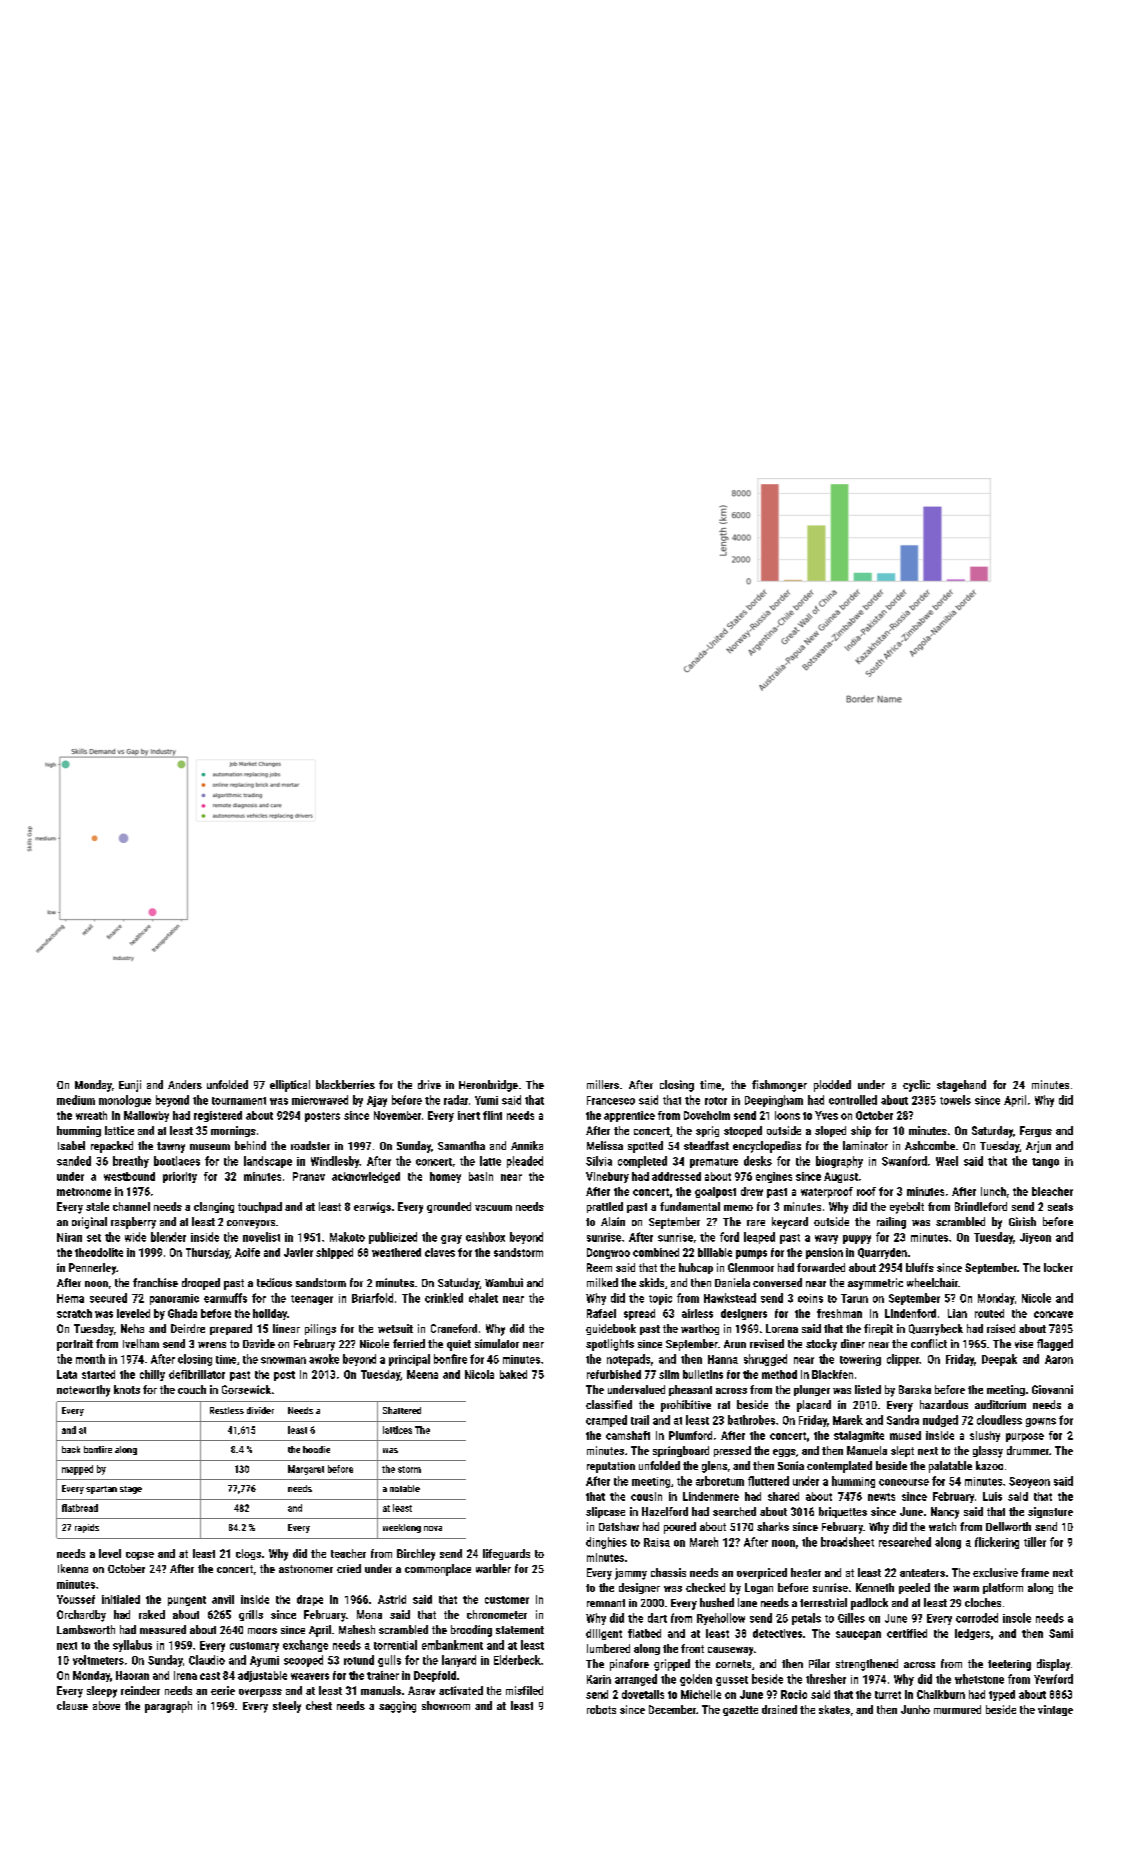  I want to click on voltmeters, so click(98, 1660).
